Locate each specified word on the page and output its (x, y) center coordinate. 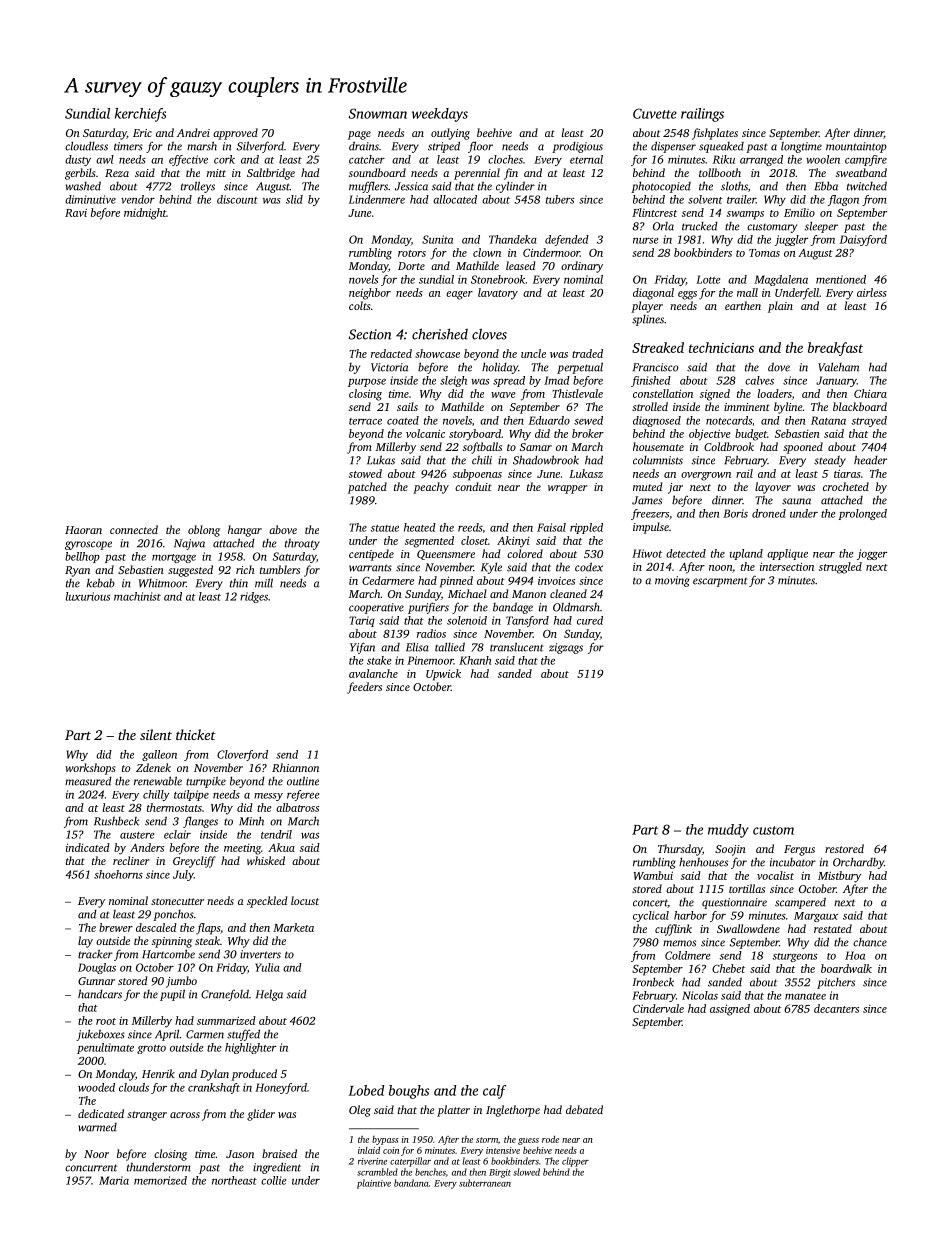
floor (480, 147)
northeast (234, 1180)
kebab (101, 583)
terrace (365, 421)
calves (759, 380)
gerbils (80, 174)
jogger (872, 554)
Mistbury (839, 877)
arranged (761, 160)
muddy (728, 831)
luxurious (87, 596)
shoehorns (118, 874)
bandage (513, 608)
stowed (365, 473)
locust (305, 900)
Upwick (443, 675)
